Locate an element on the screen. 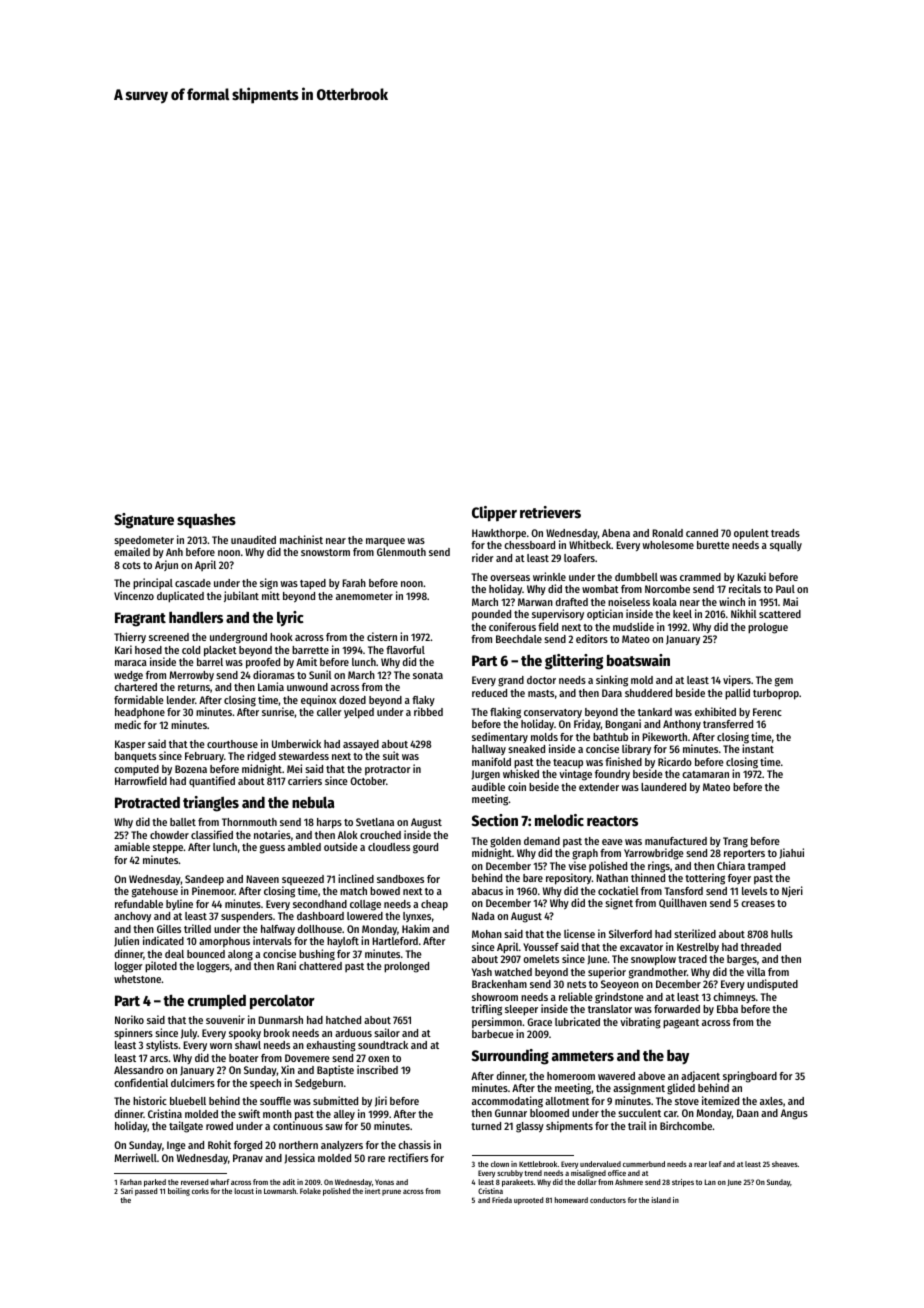  trend is located at coordinates (533, 1173).
